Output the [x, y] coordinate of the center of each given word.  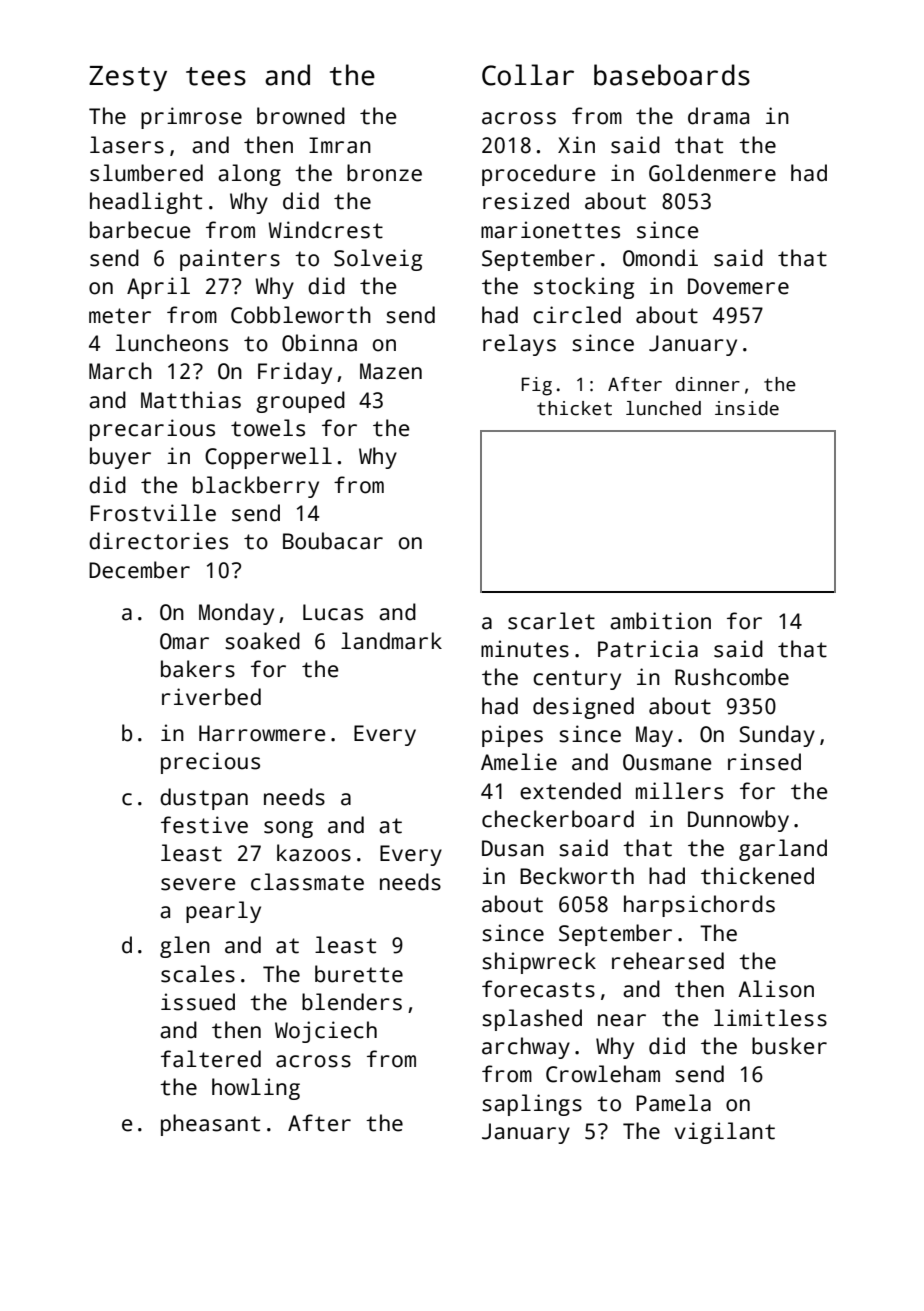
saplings [532, 1105]
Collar [528, 75]
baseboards [672, 75]
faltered [211, 1059]
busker [789, 1046]
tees [216, 76]
